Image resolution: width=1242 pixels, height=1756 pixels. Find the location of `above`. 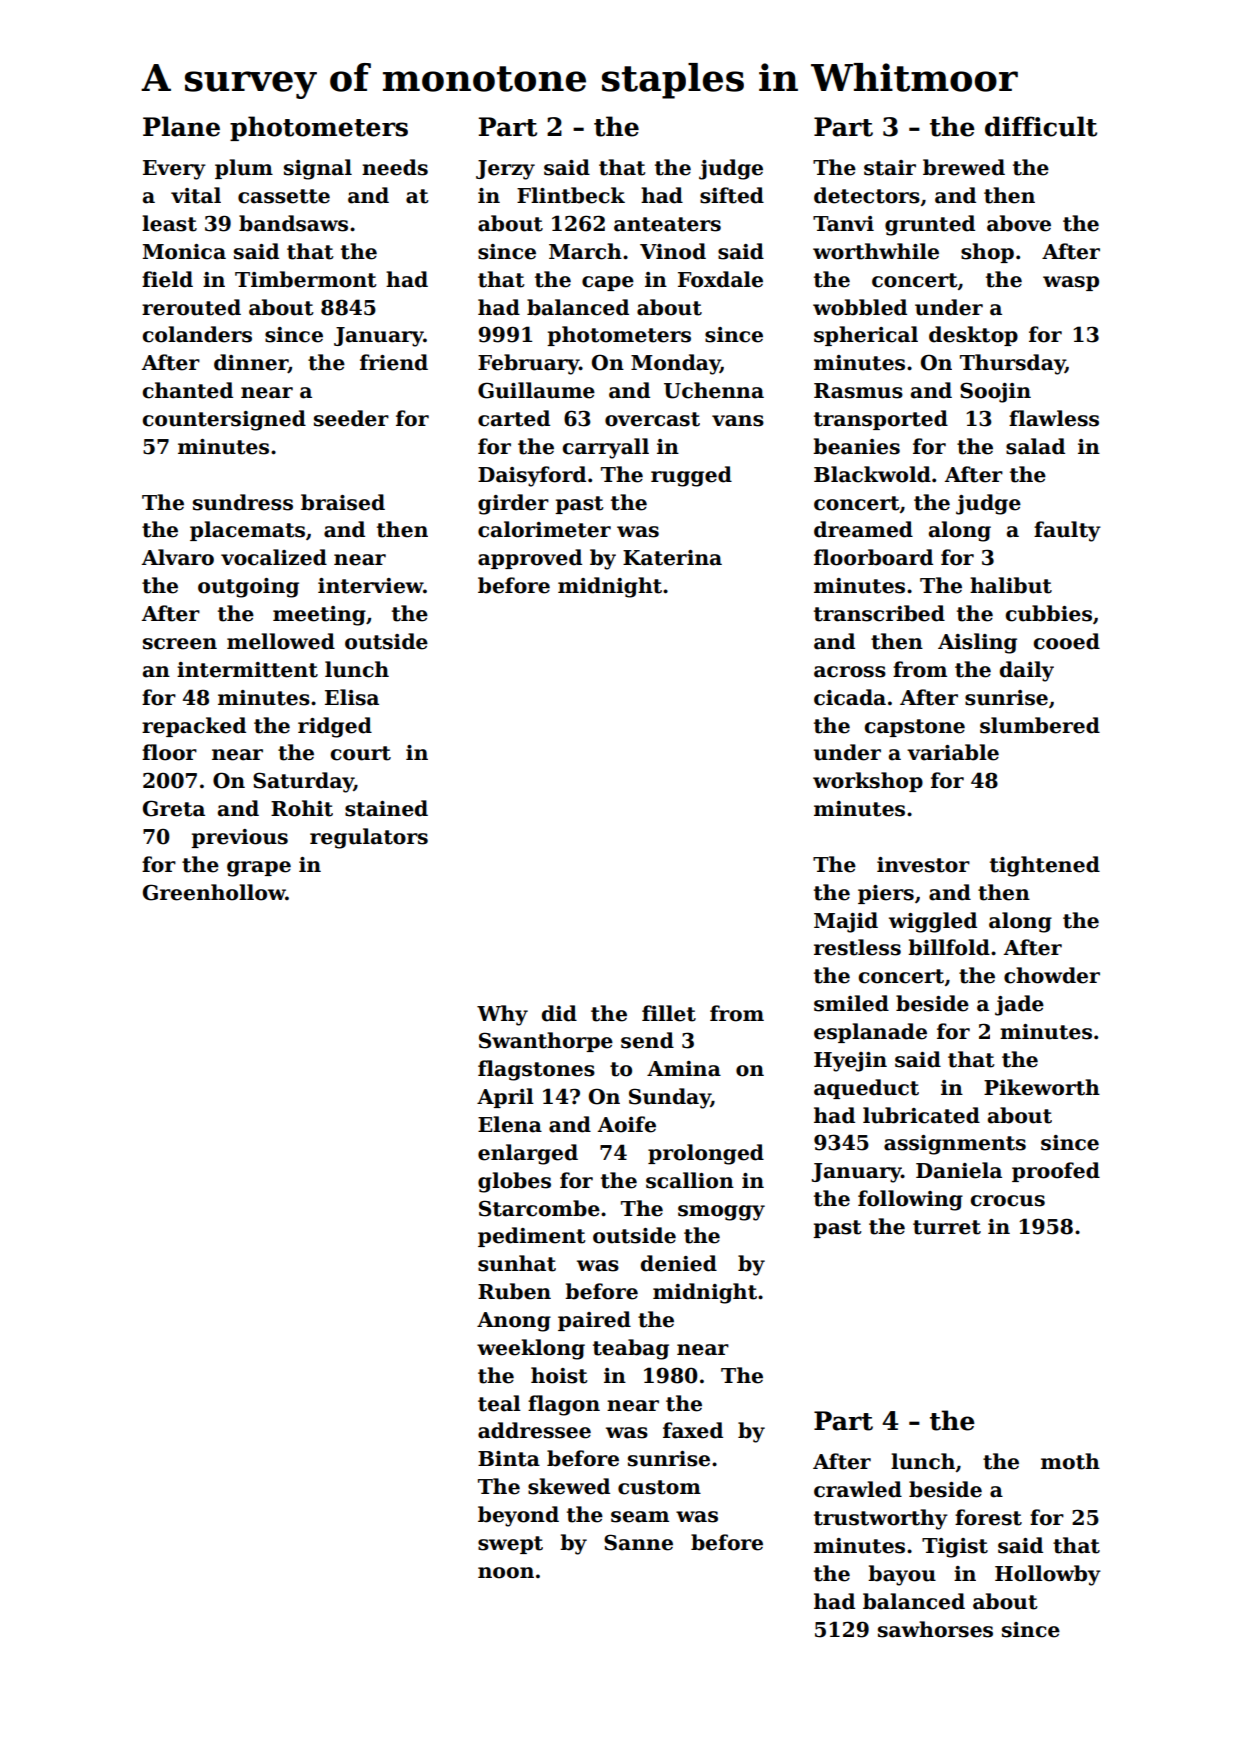

above is located at coordinates (1019, 223).
